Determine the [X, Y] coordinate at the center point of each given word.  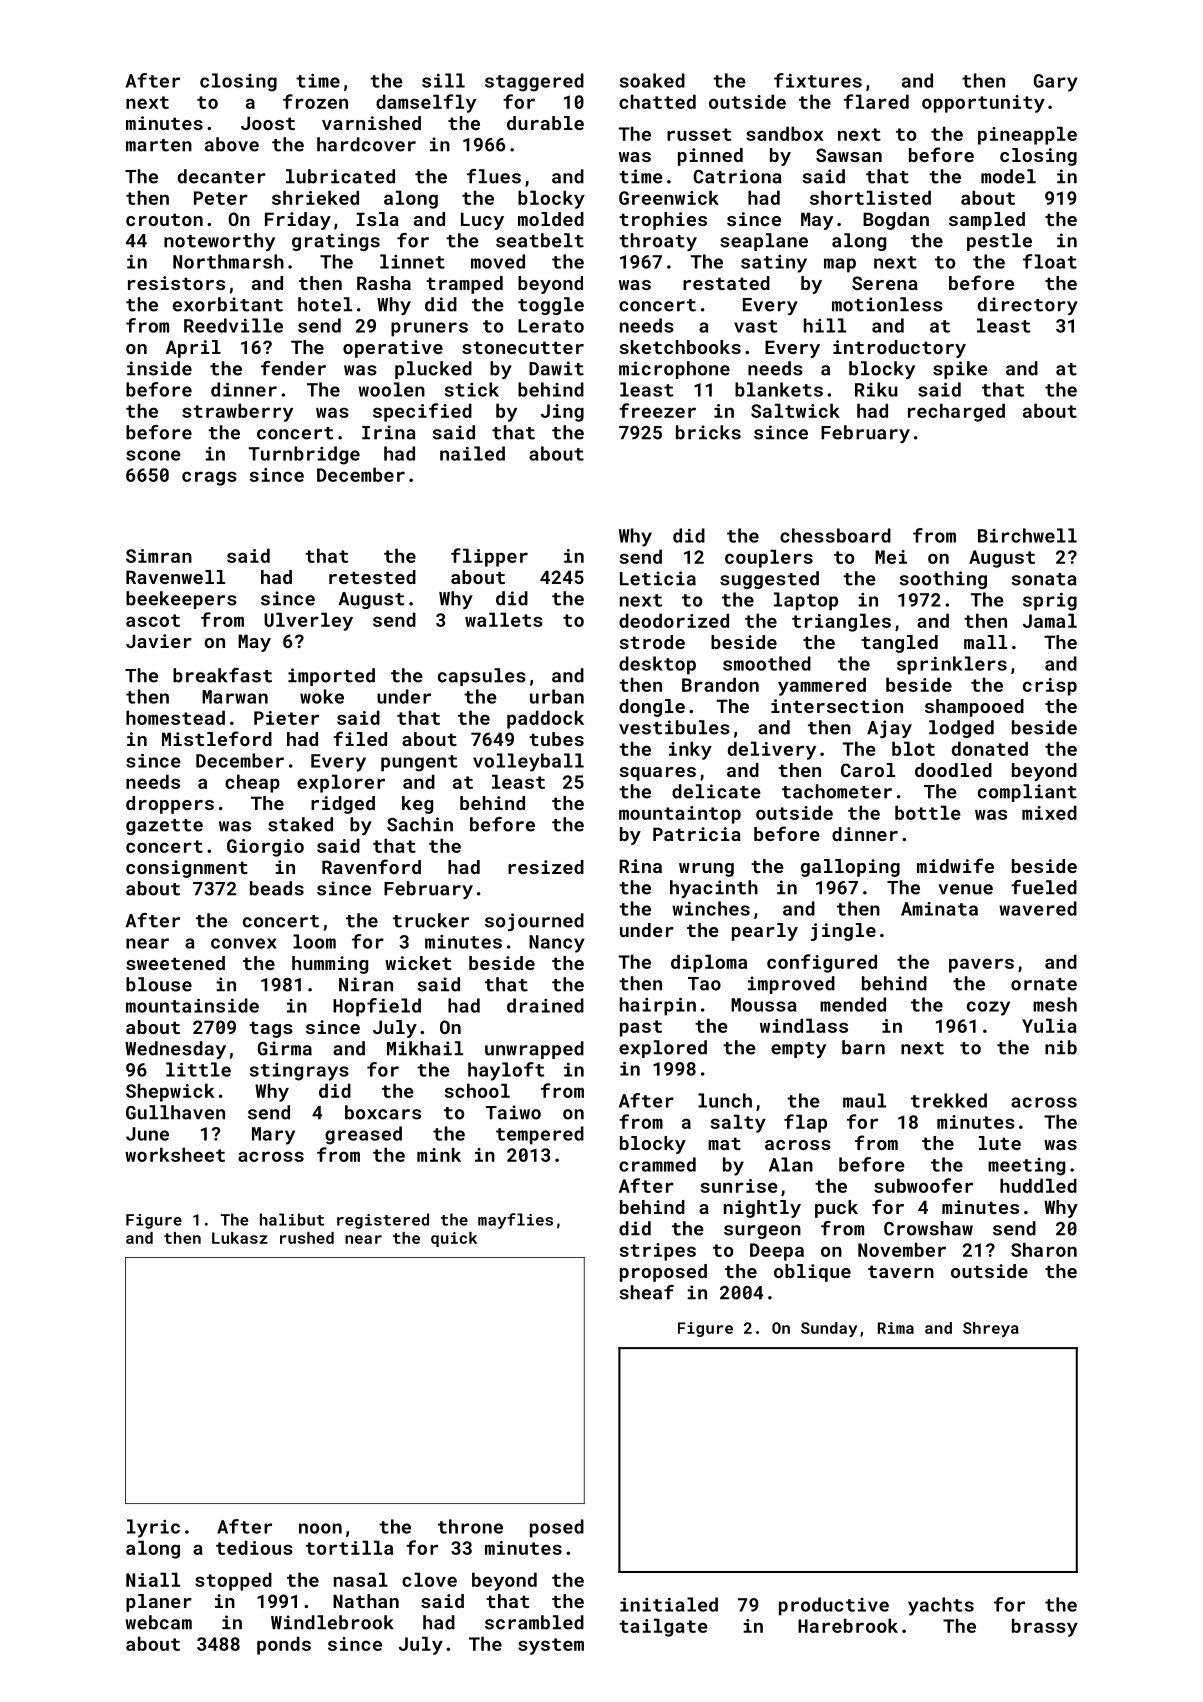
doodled [953, 770]
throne [470, 1526]
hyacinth [714, 889]
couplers [769, 558]
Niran [366, 984]
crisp [1050, 687]
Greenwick [669, 197]
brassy [1045, 1627]
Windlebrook [332, 1622]
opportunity [983, 104]
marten [159, 145]
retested [372, 577]
